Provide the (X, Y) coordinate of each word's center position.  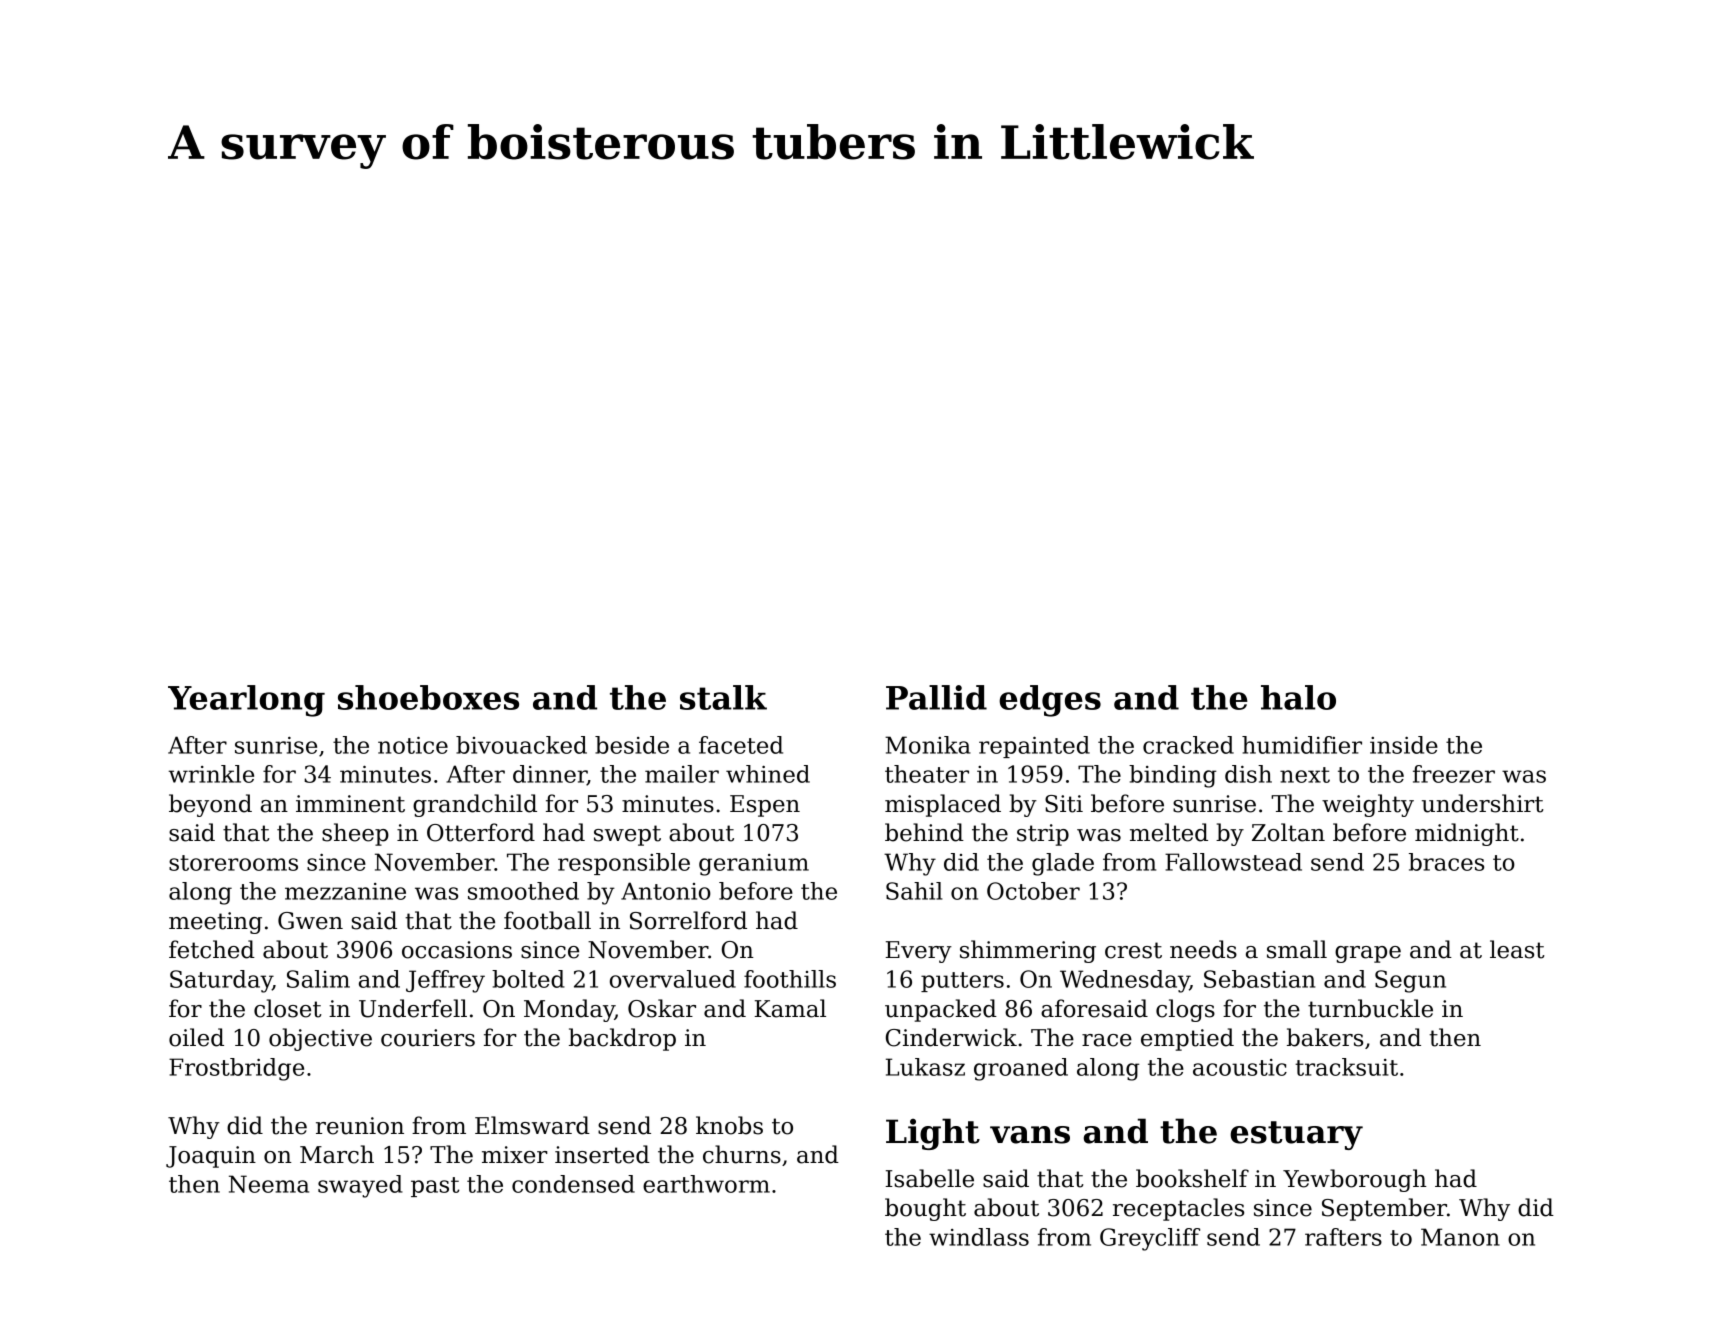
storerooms (233, 863)
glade (1063, 864)
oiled (196, 1037)
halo (1298, 697)
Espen (765, 806)
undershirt (1483, 803)
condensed (573, 1184)
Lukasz (925, 1067)
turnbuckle (1370, 1008)
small (1297, 949)
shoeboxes (428, 697)
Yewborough (1355, 1180)
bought (925, 1209)
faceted (741, 745)
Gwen (310, 921)
